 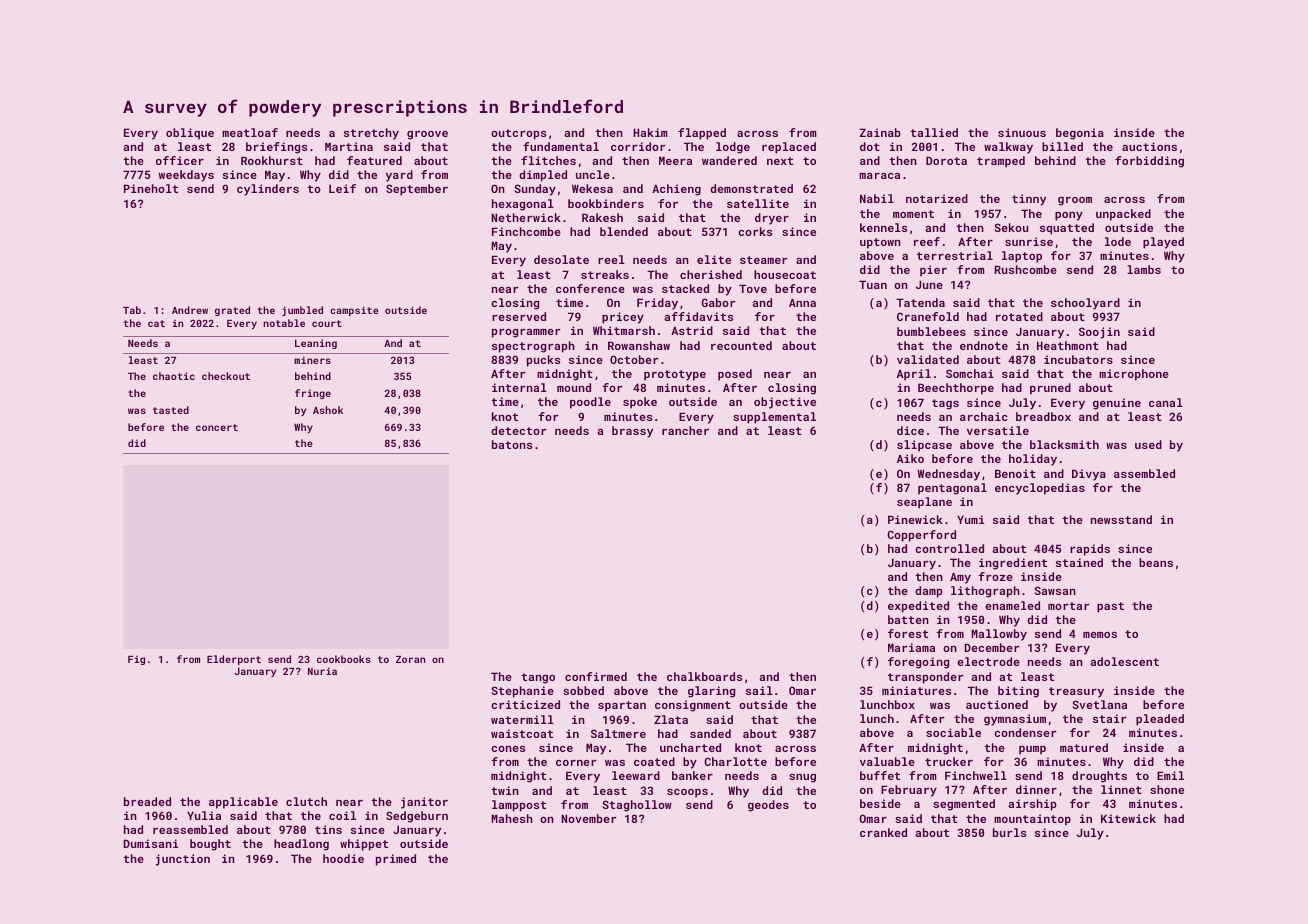 I want to click on incubators, so click(x=1078, y=359).
